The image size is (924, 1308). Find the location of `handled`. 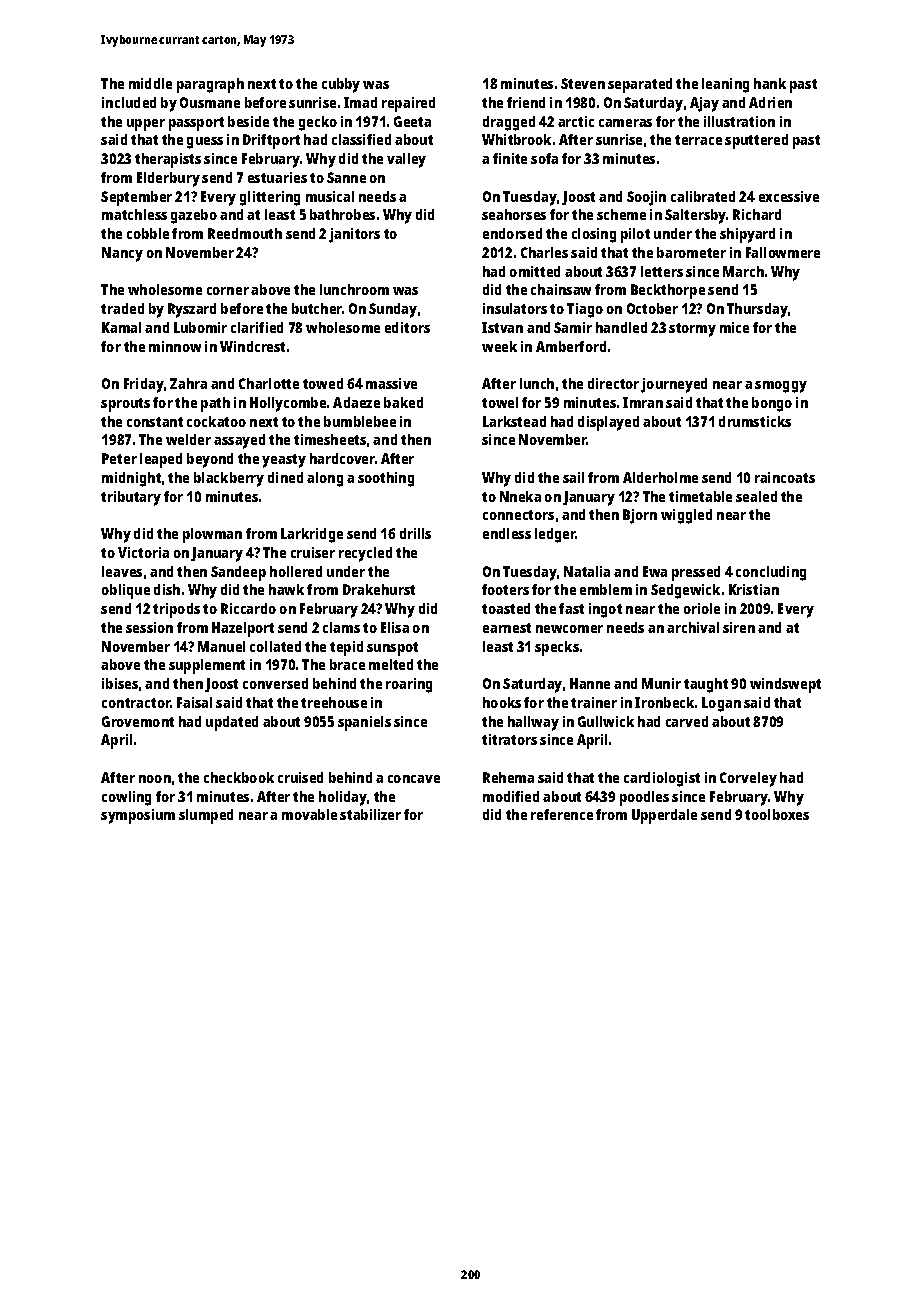

handled is located at coordinates (621, 327).
